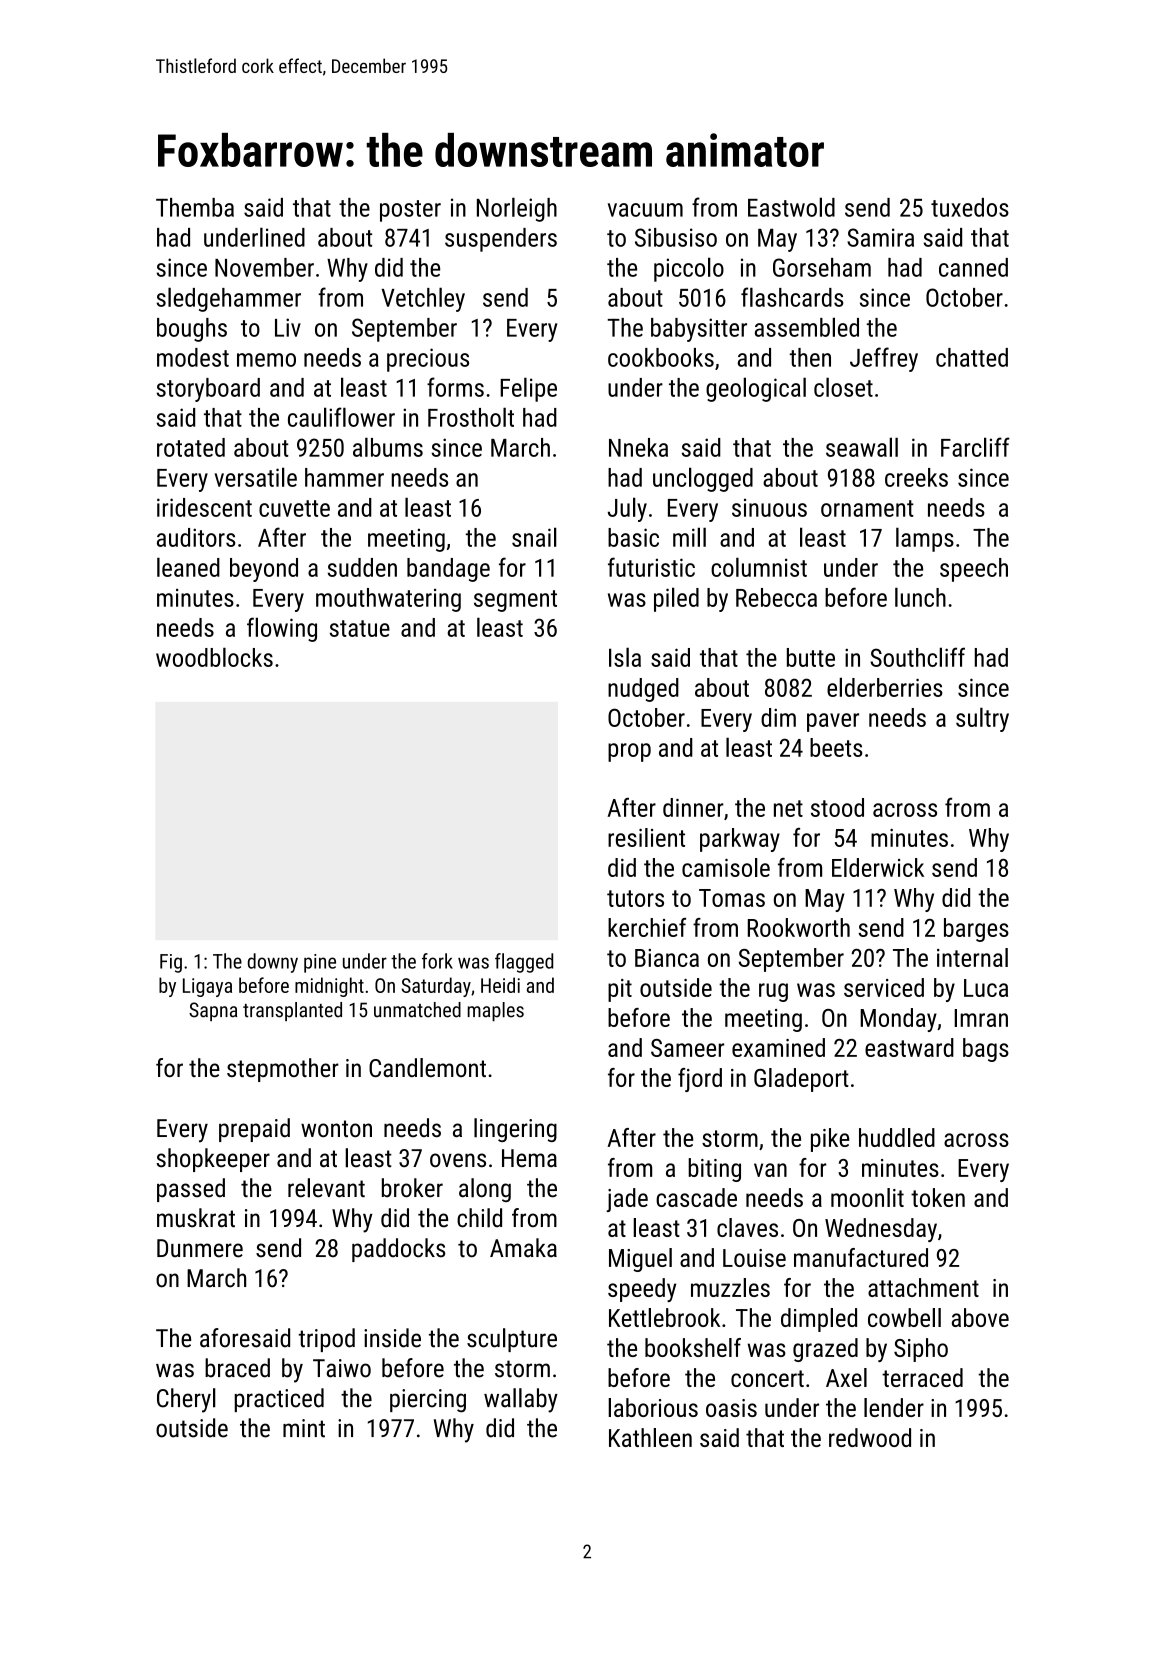  Describe the element at coordinates (976, 930) in the image. I see `barges` at that location.
